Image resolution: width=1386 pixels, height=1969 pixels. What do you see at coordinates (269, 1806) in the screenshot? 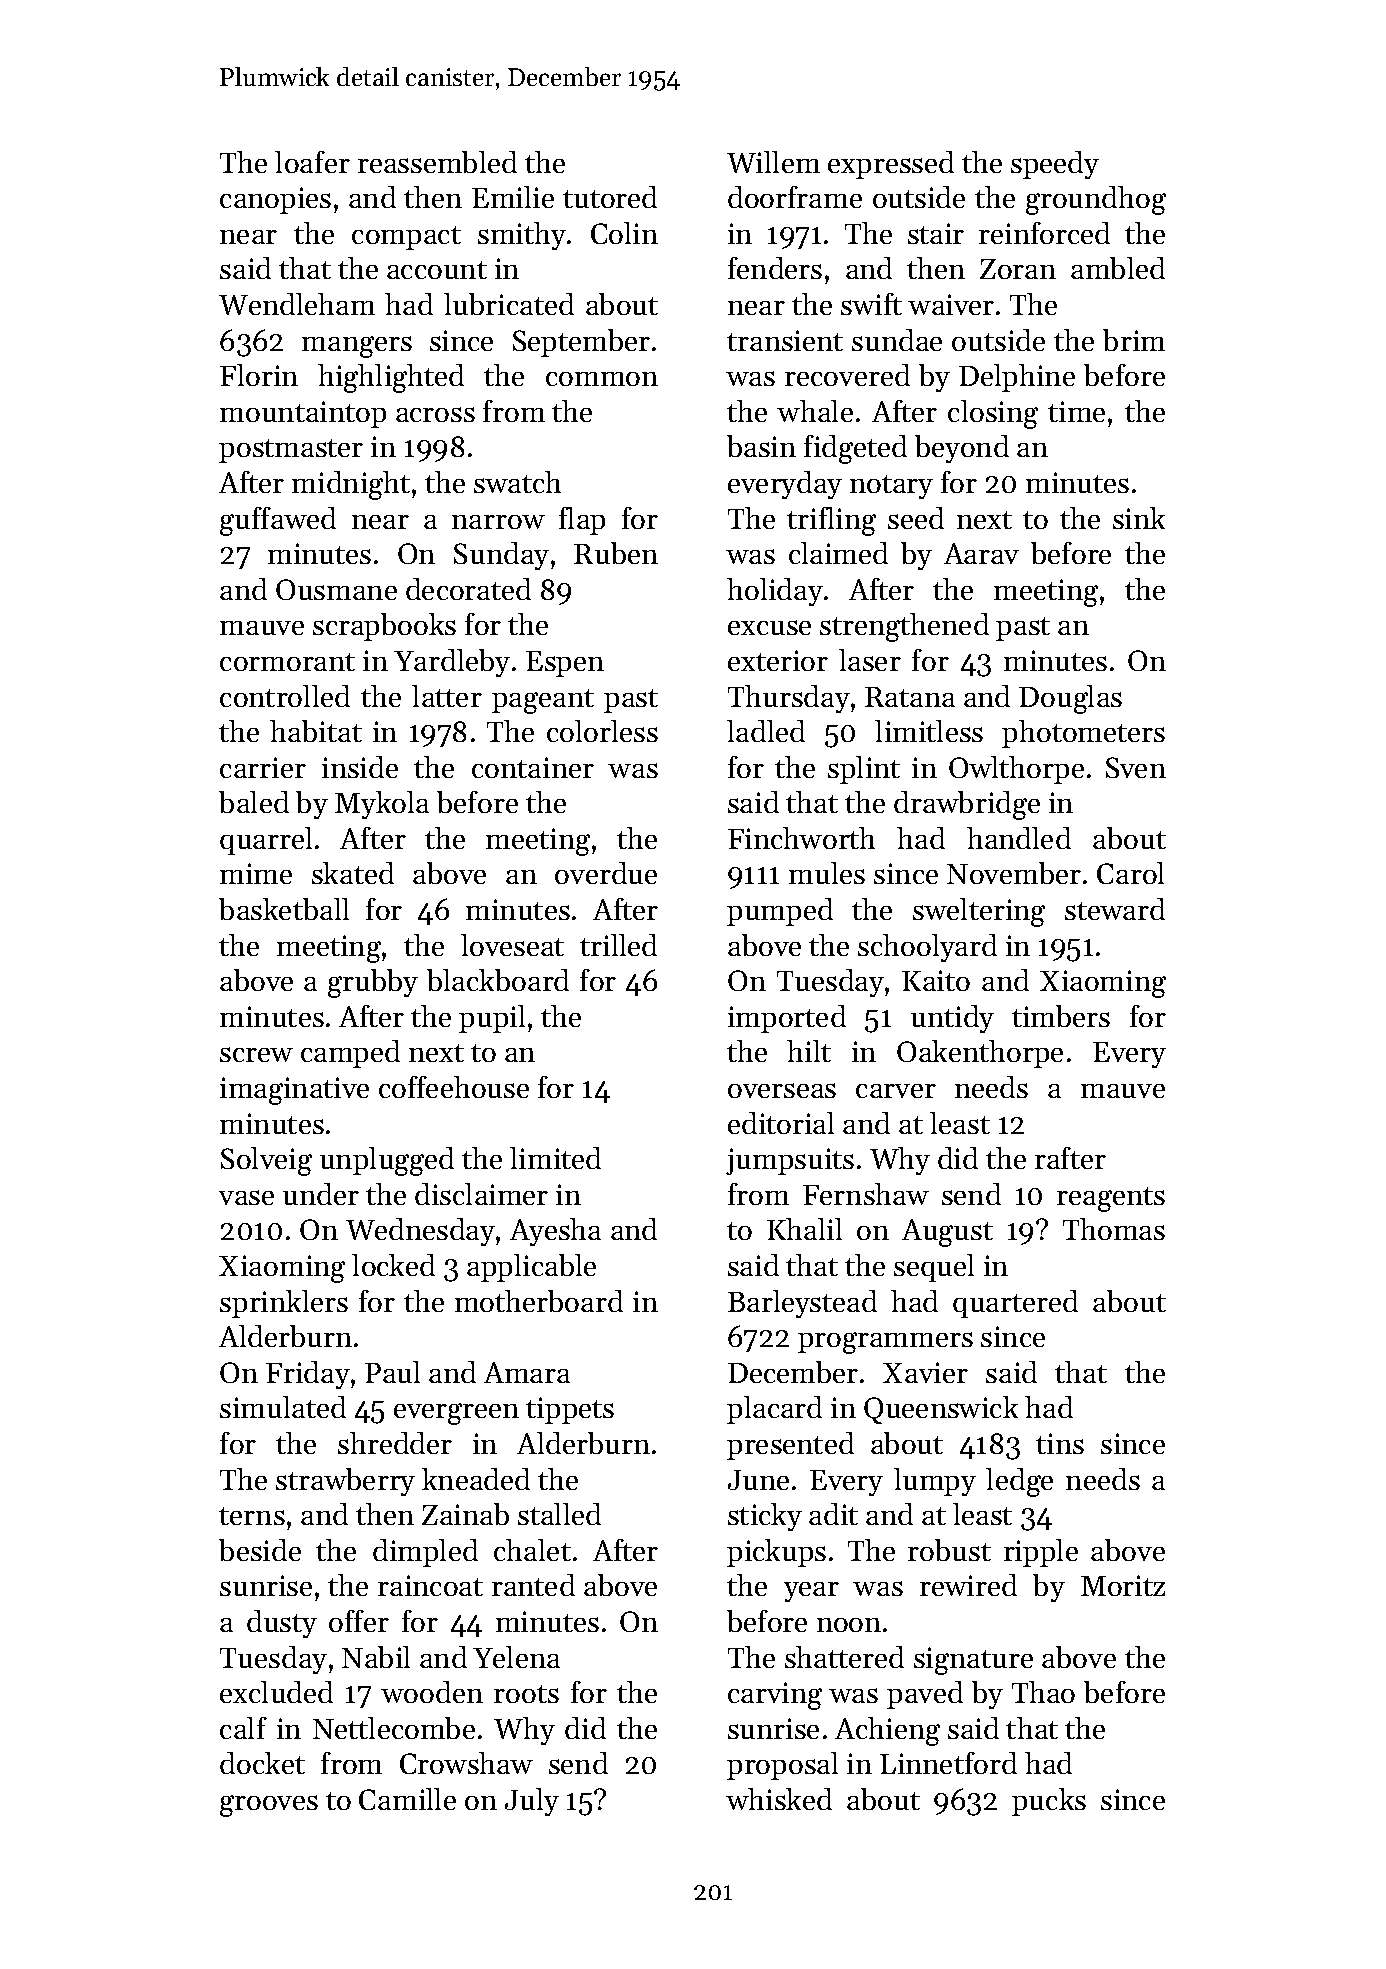
I see `grooves` at bounding box center [269, 1806].
